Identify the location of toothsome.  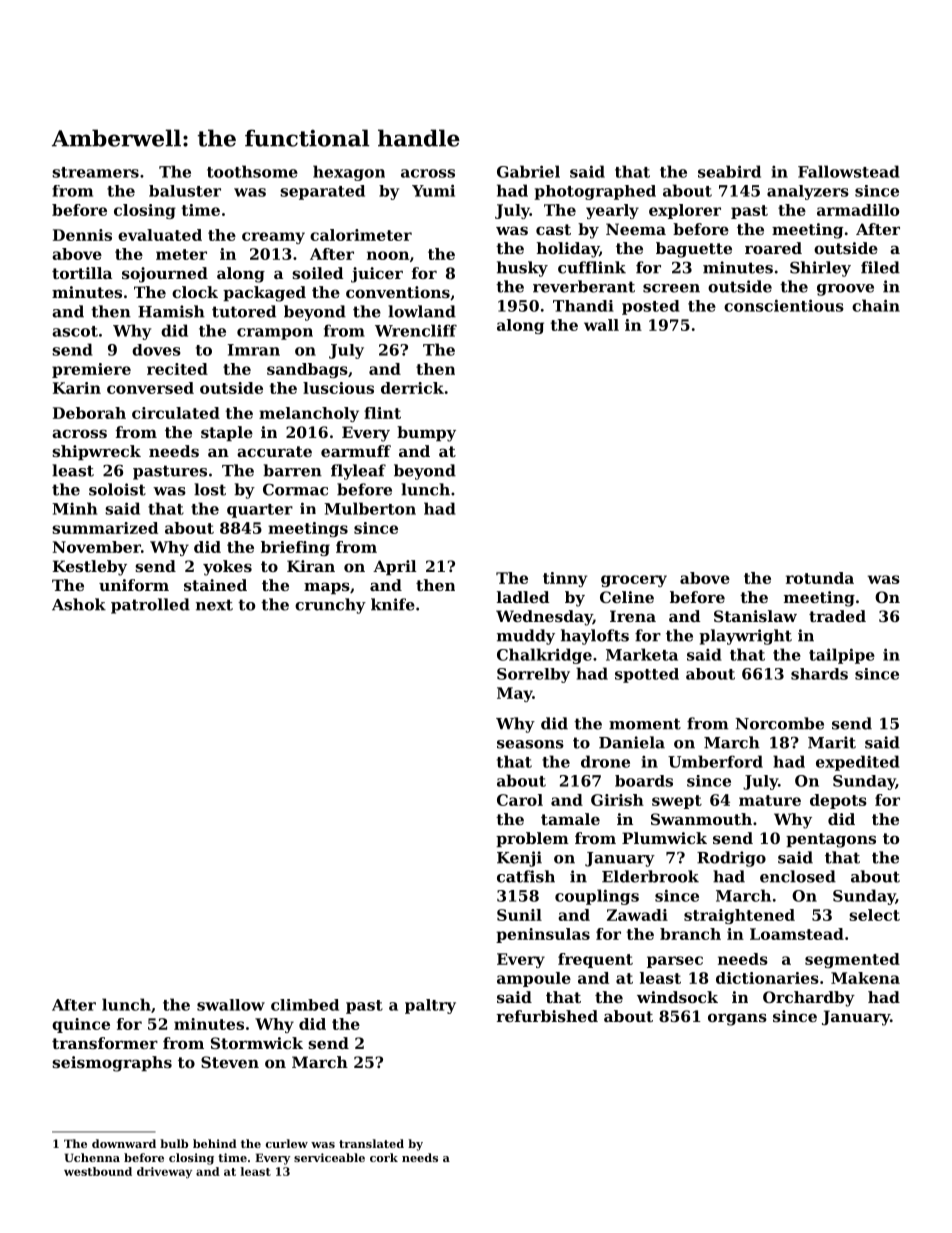
(252, 171).
